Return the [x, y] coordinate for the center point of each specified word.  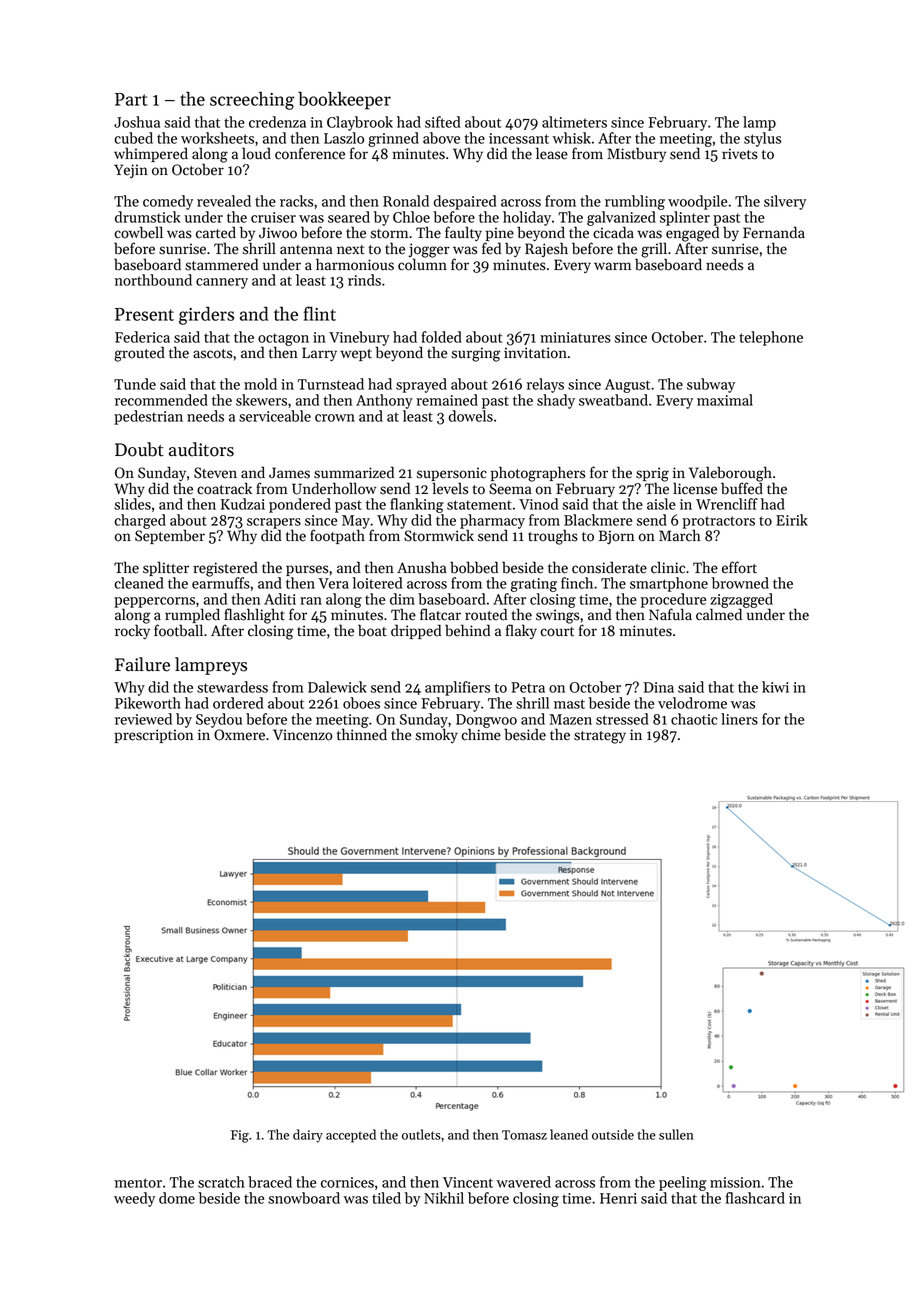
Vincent [468, 1182]
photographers [538, 474]
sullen [676, 1134]
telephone [771, 338]
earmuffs [221, 583]
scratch [221, 1182]
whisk [572, 138]
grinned [393, 139]
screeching [252, 101]
